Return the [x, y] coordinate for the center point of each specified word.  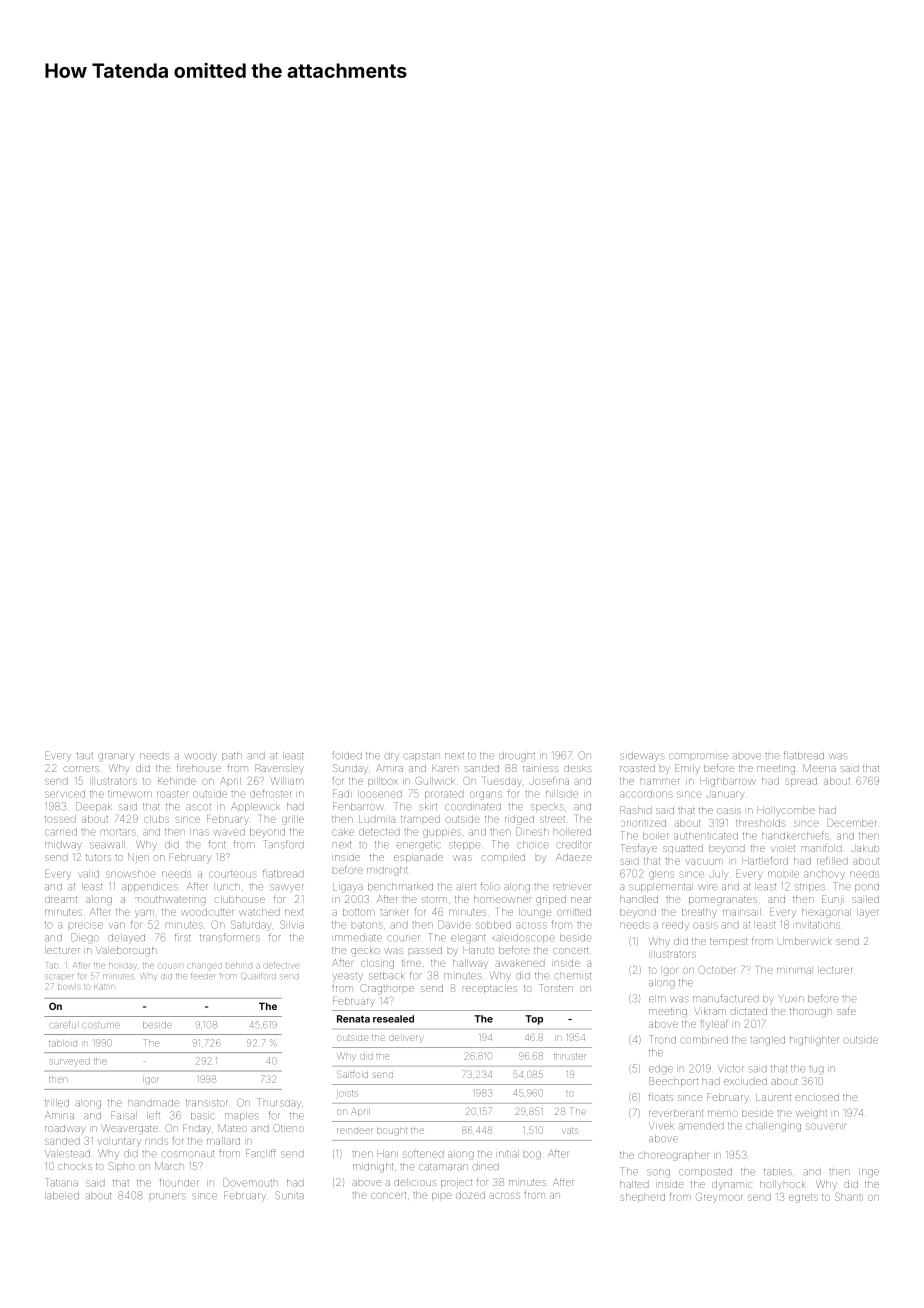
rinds [157, 1140]
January [725, 795]
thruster [570, 1056]
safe [846, 1011]
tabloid [63, 1044]
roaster [173, 794]
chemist [572, 975]
